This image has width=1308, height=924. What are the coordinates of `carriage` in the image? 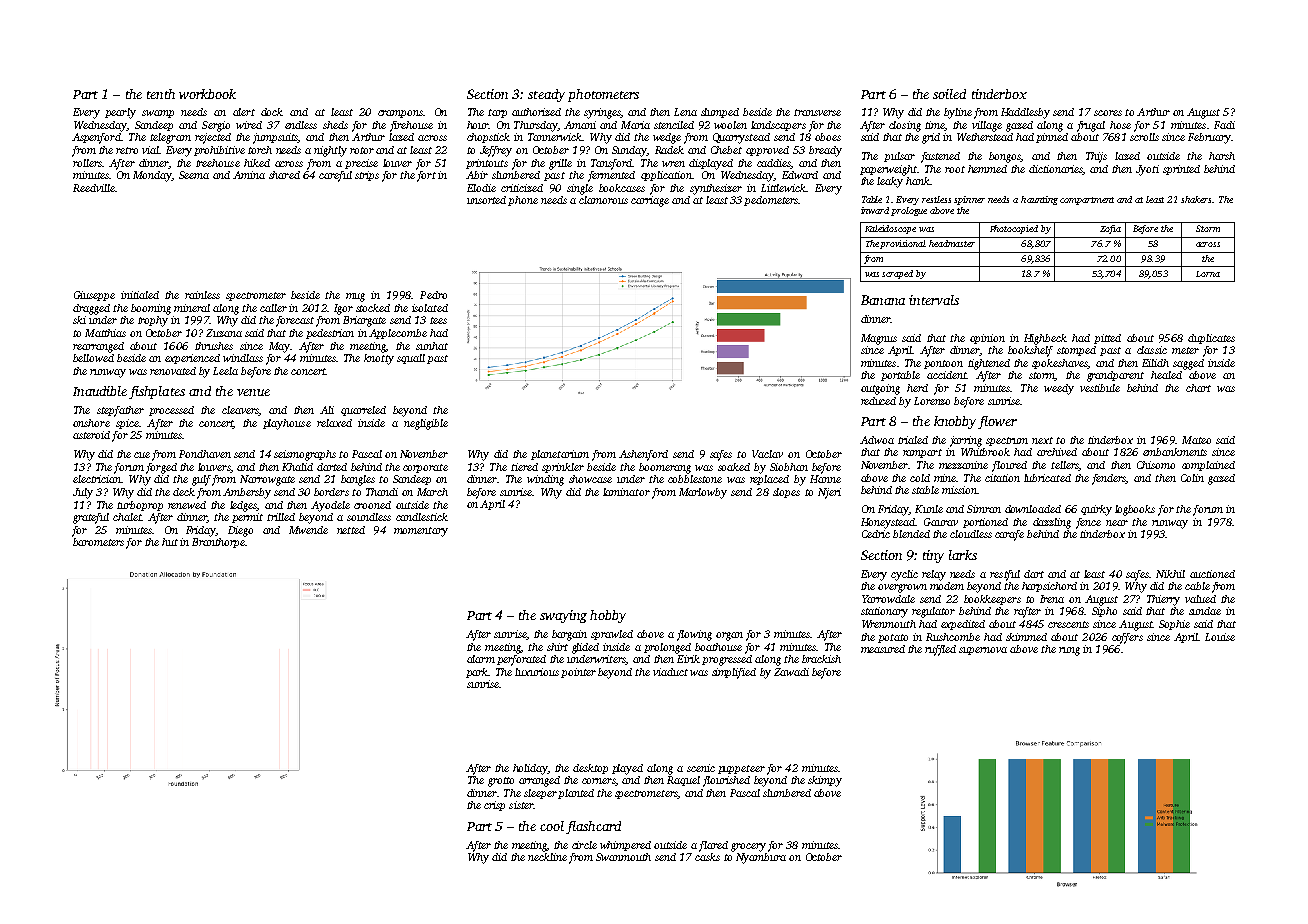 It's located at (650, 201).
